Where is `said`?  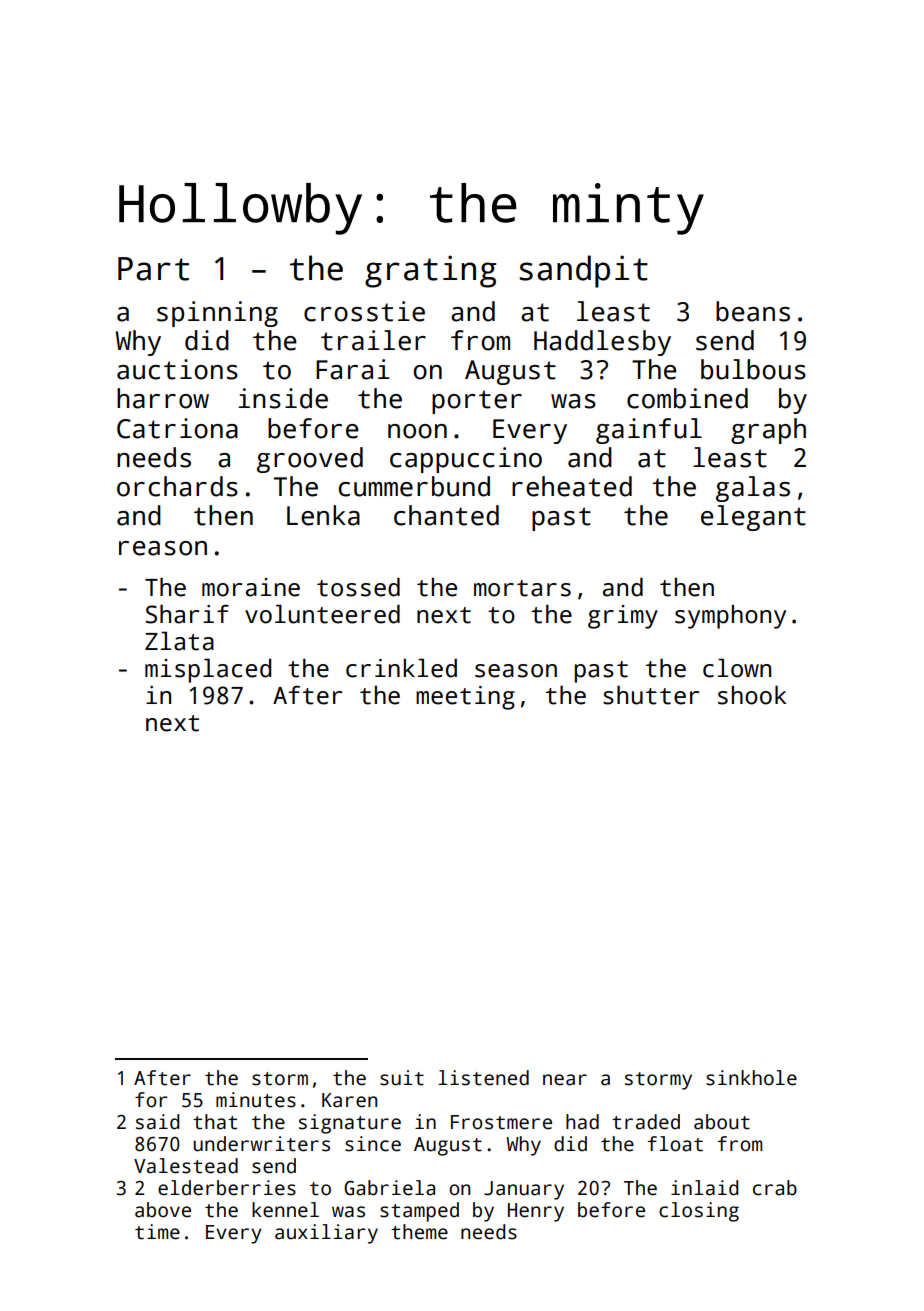
said is located at coordinates (157, 1122).
